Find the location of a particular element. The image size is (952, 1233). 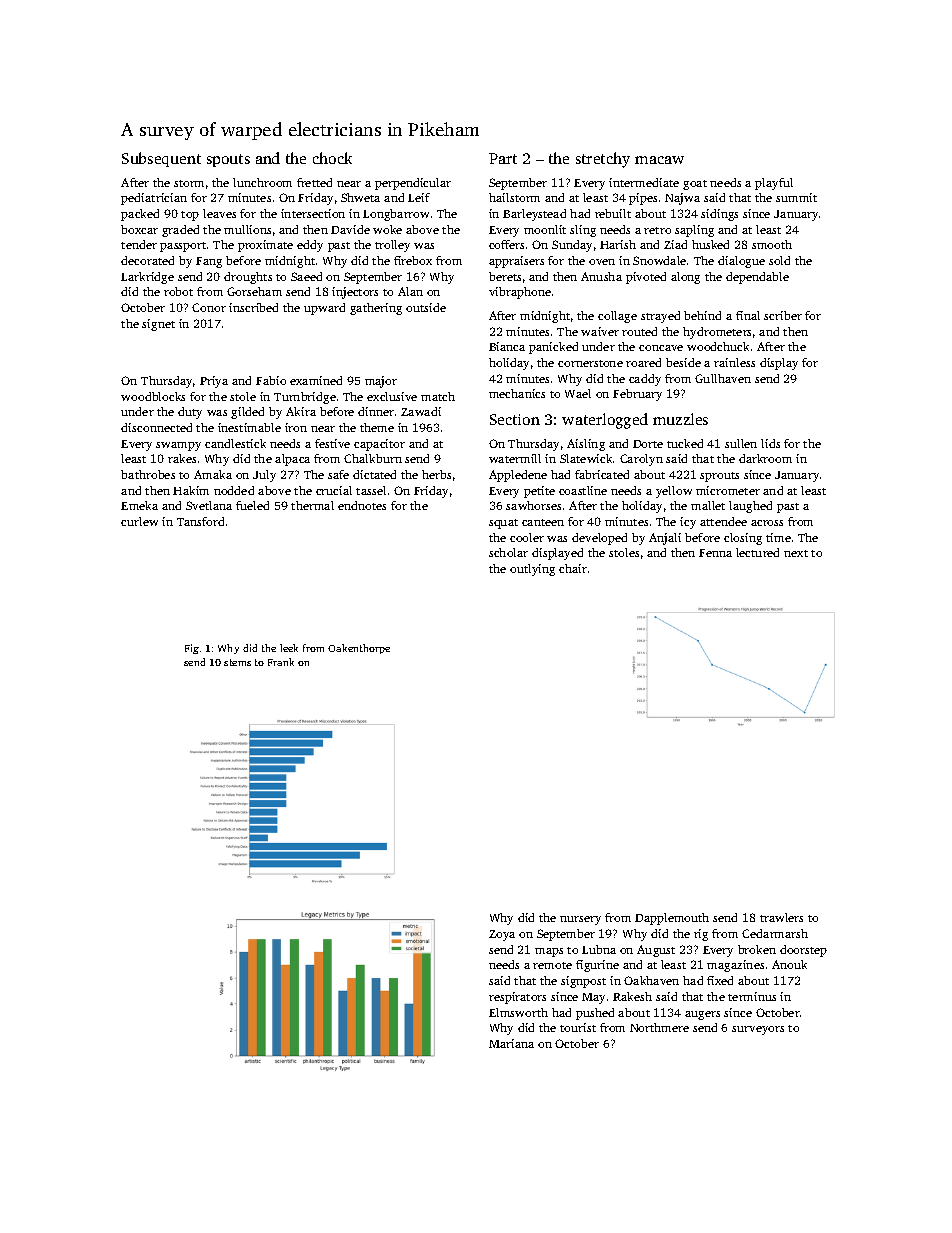

spouts is located at coordinates (228, 160).
